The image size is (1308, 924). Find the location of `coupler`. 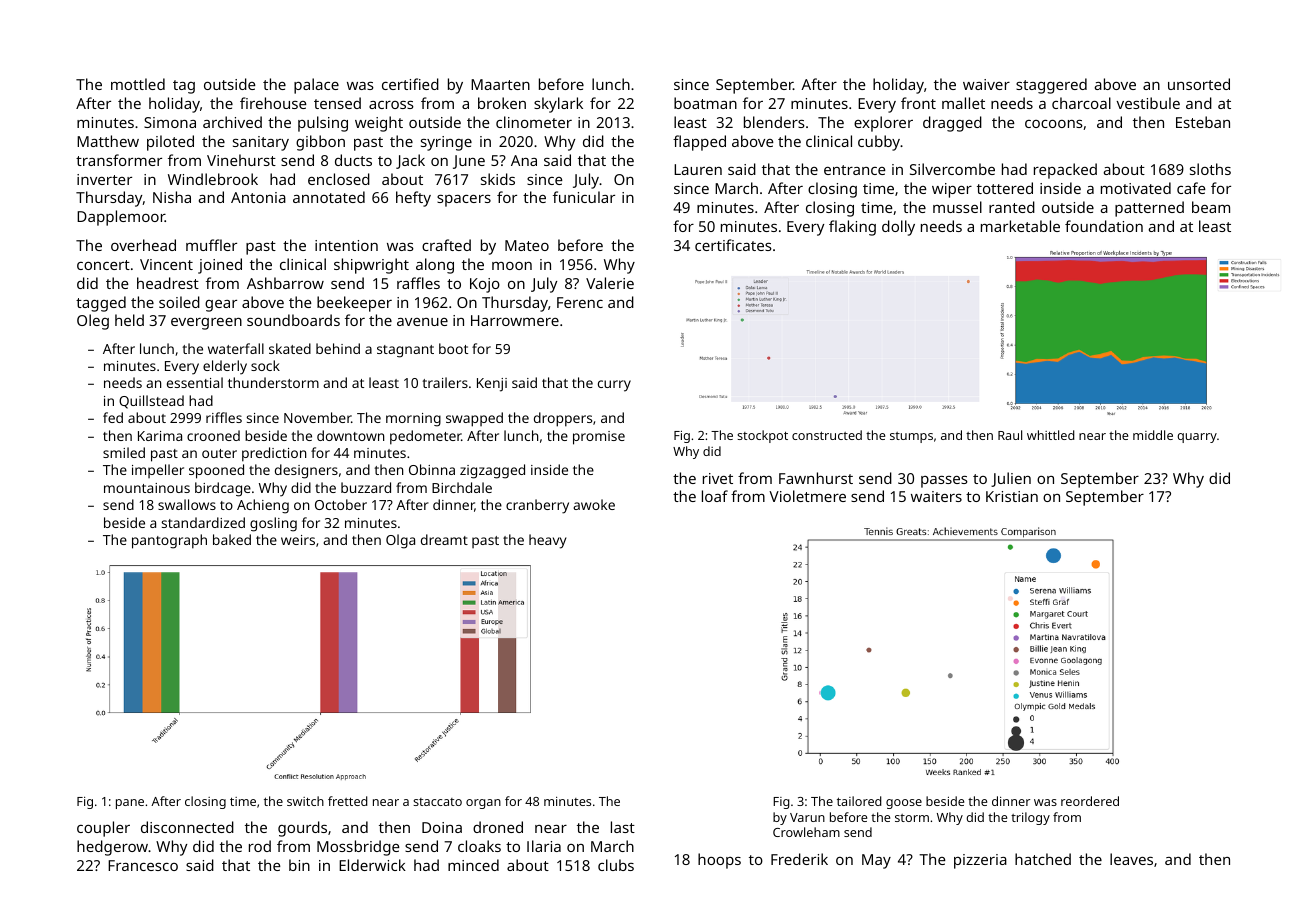

coupler is located at coordinates (103, 829).
